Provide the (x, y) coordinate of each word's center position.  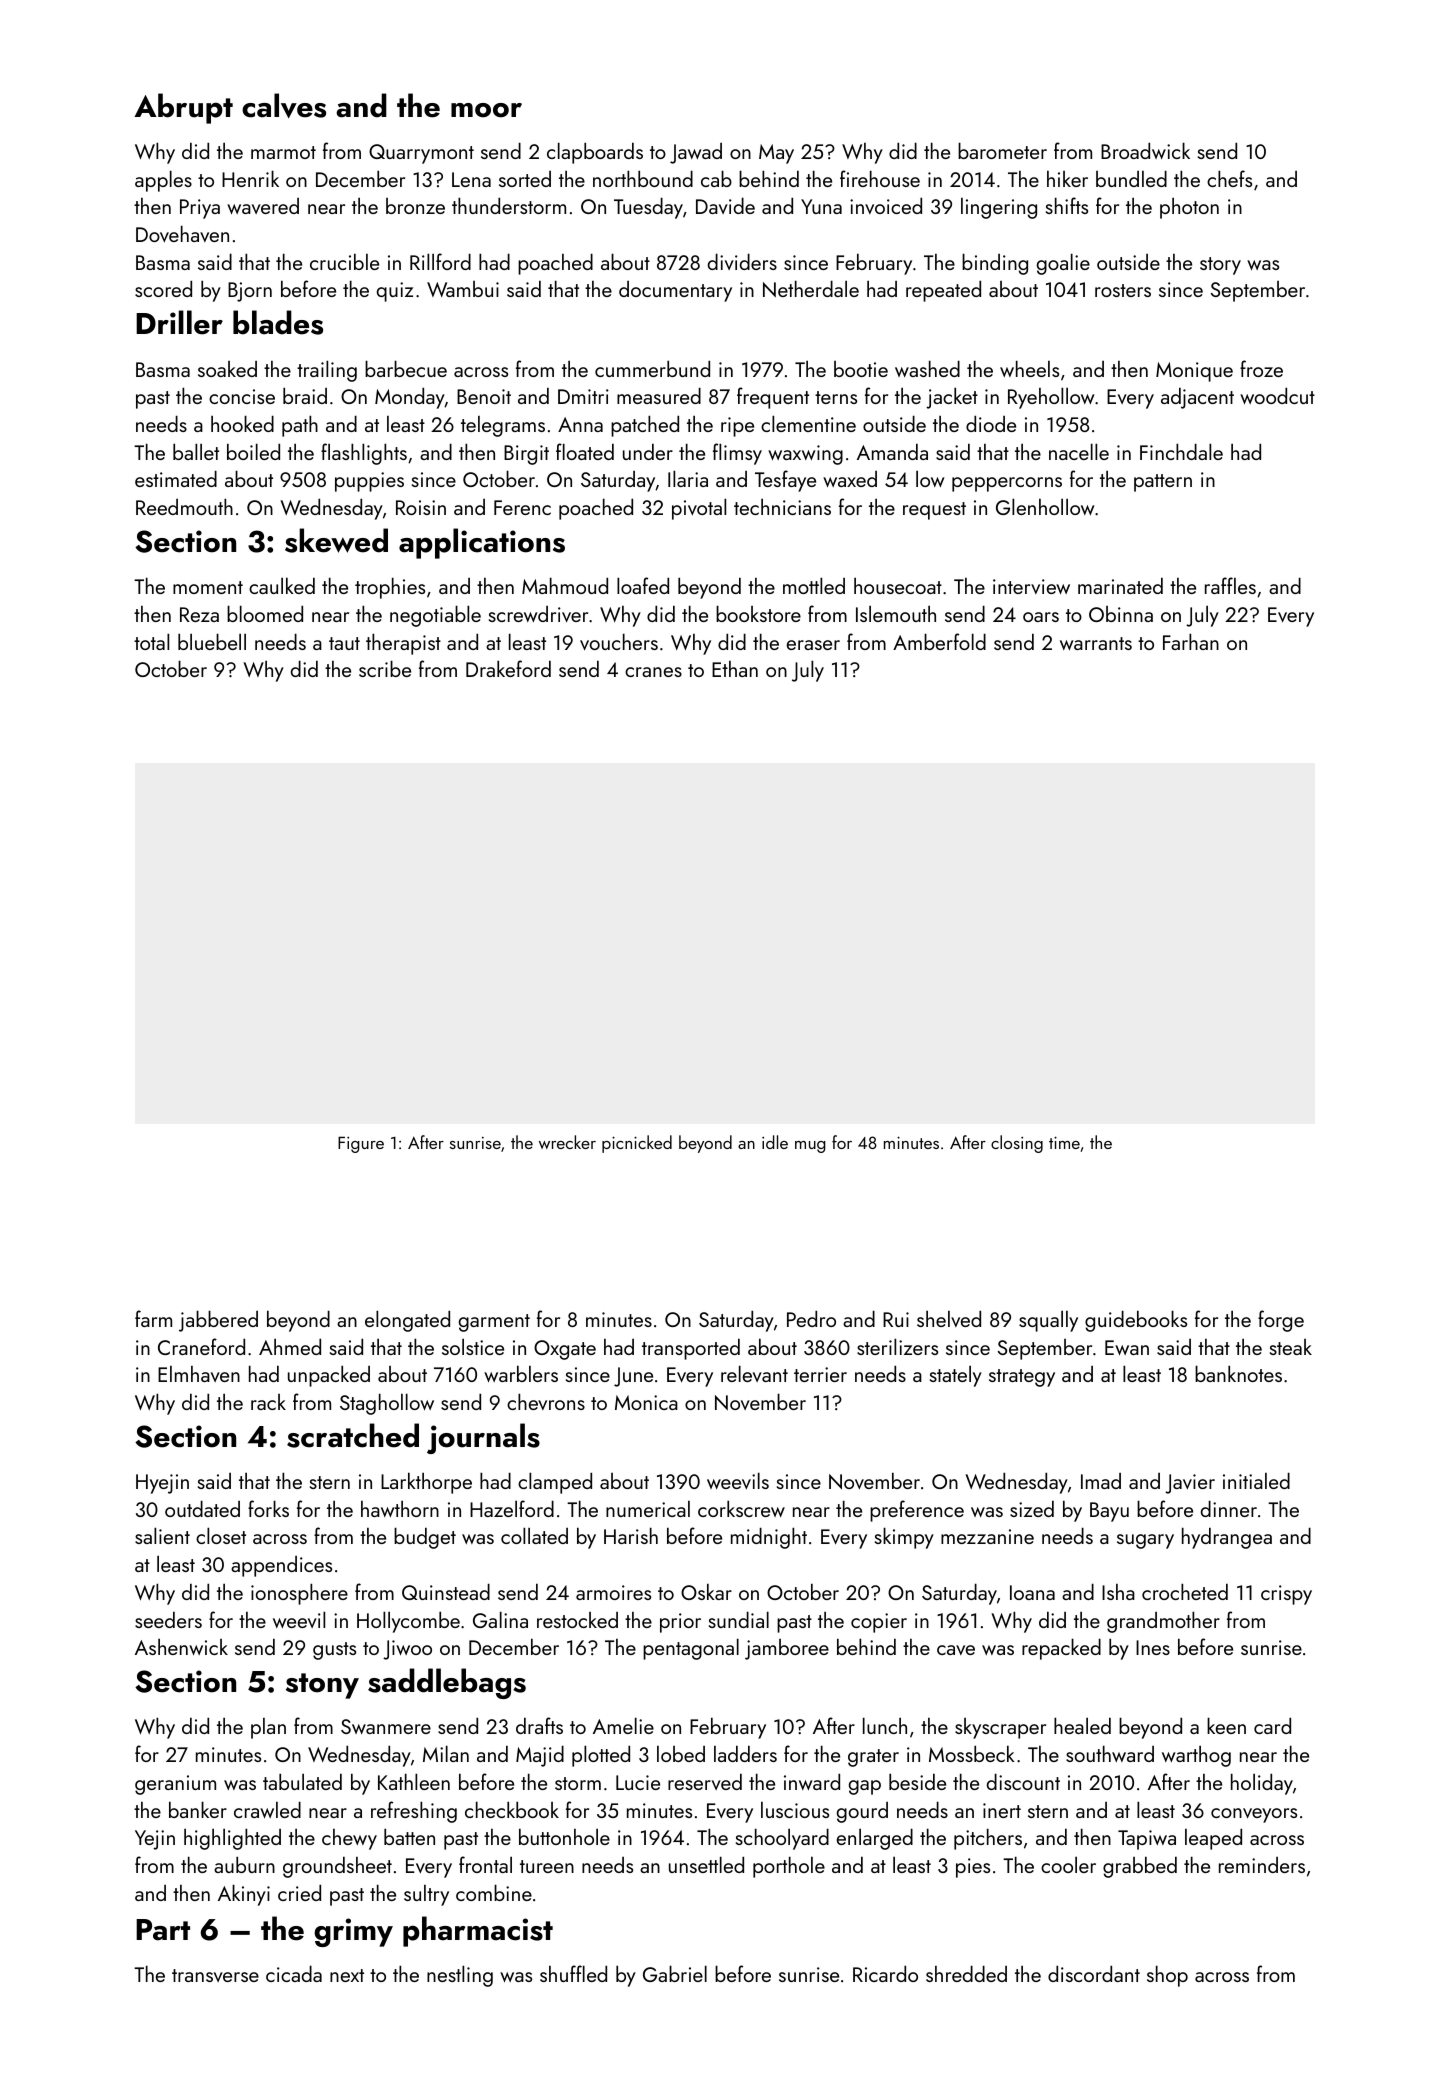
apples (163, 181)
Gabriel (675, 1973)
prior (680, 1623)
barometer (1002, 150)
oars (1041, 617)
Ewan (1127, 1347)
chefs (1229, 178)
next (347, 1975)
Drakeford (508, 668)
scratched (353, 1435)
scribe (385, 668)
